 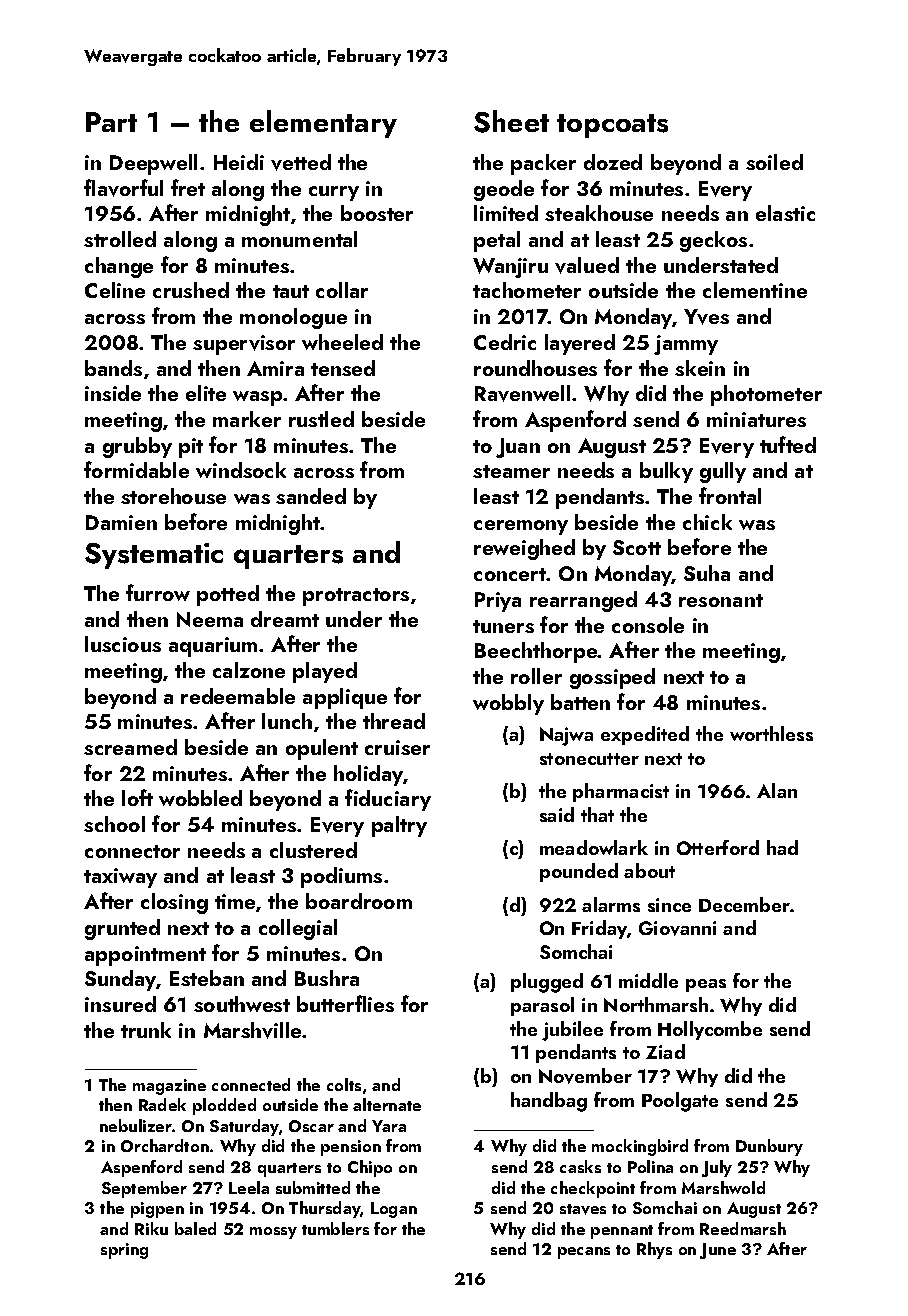 What do you see at coordinates (137, 447) in the screenshot?
I see `grubby` at bounding box center [137, 447].
